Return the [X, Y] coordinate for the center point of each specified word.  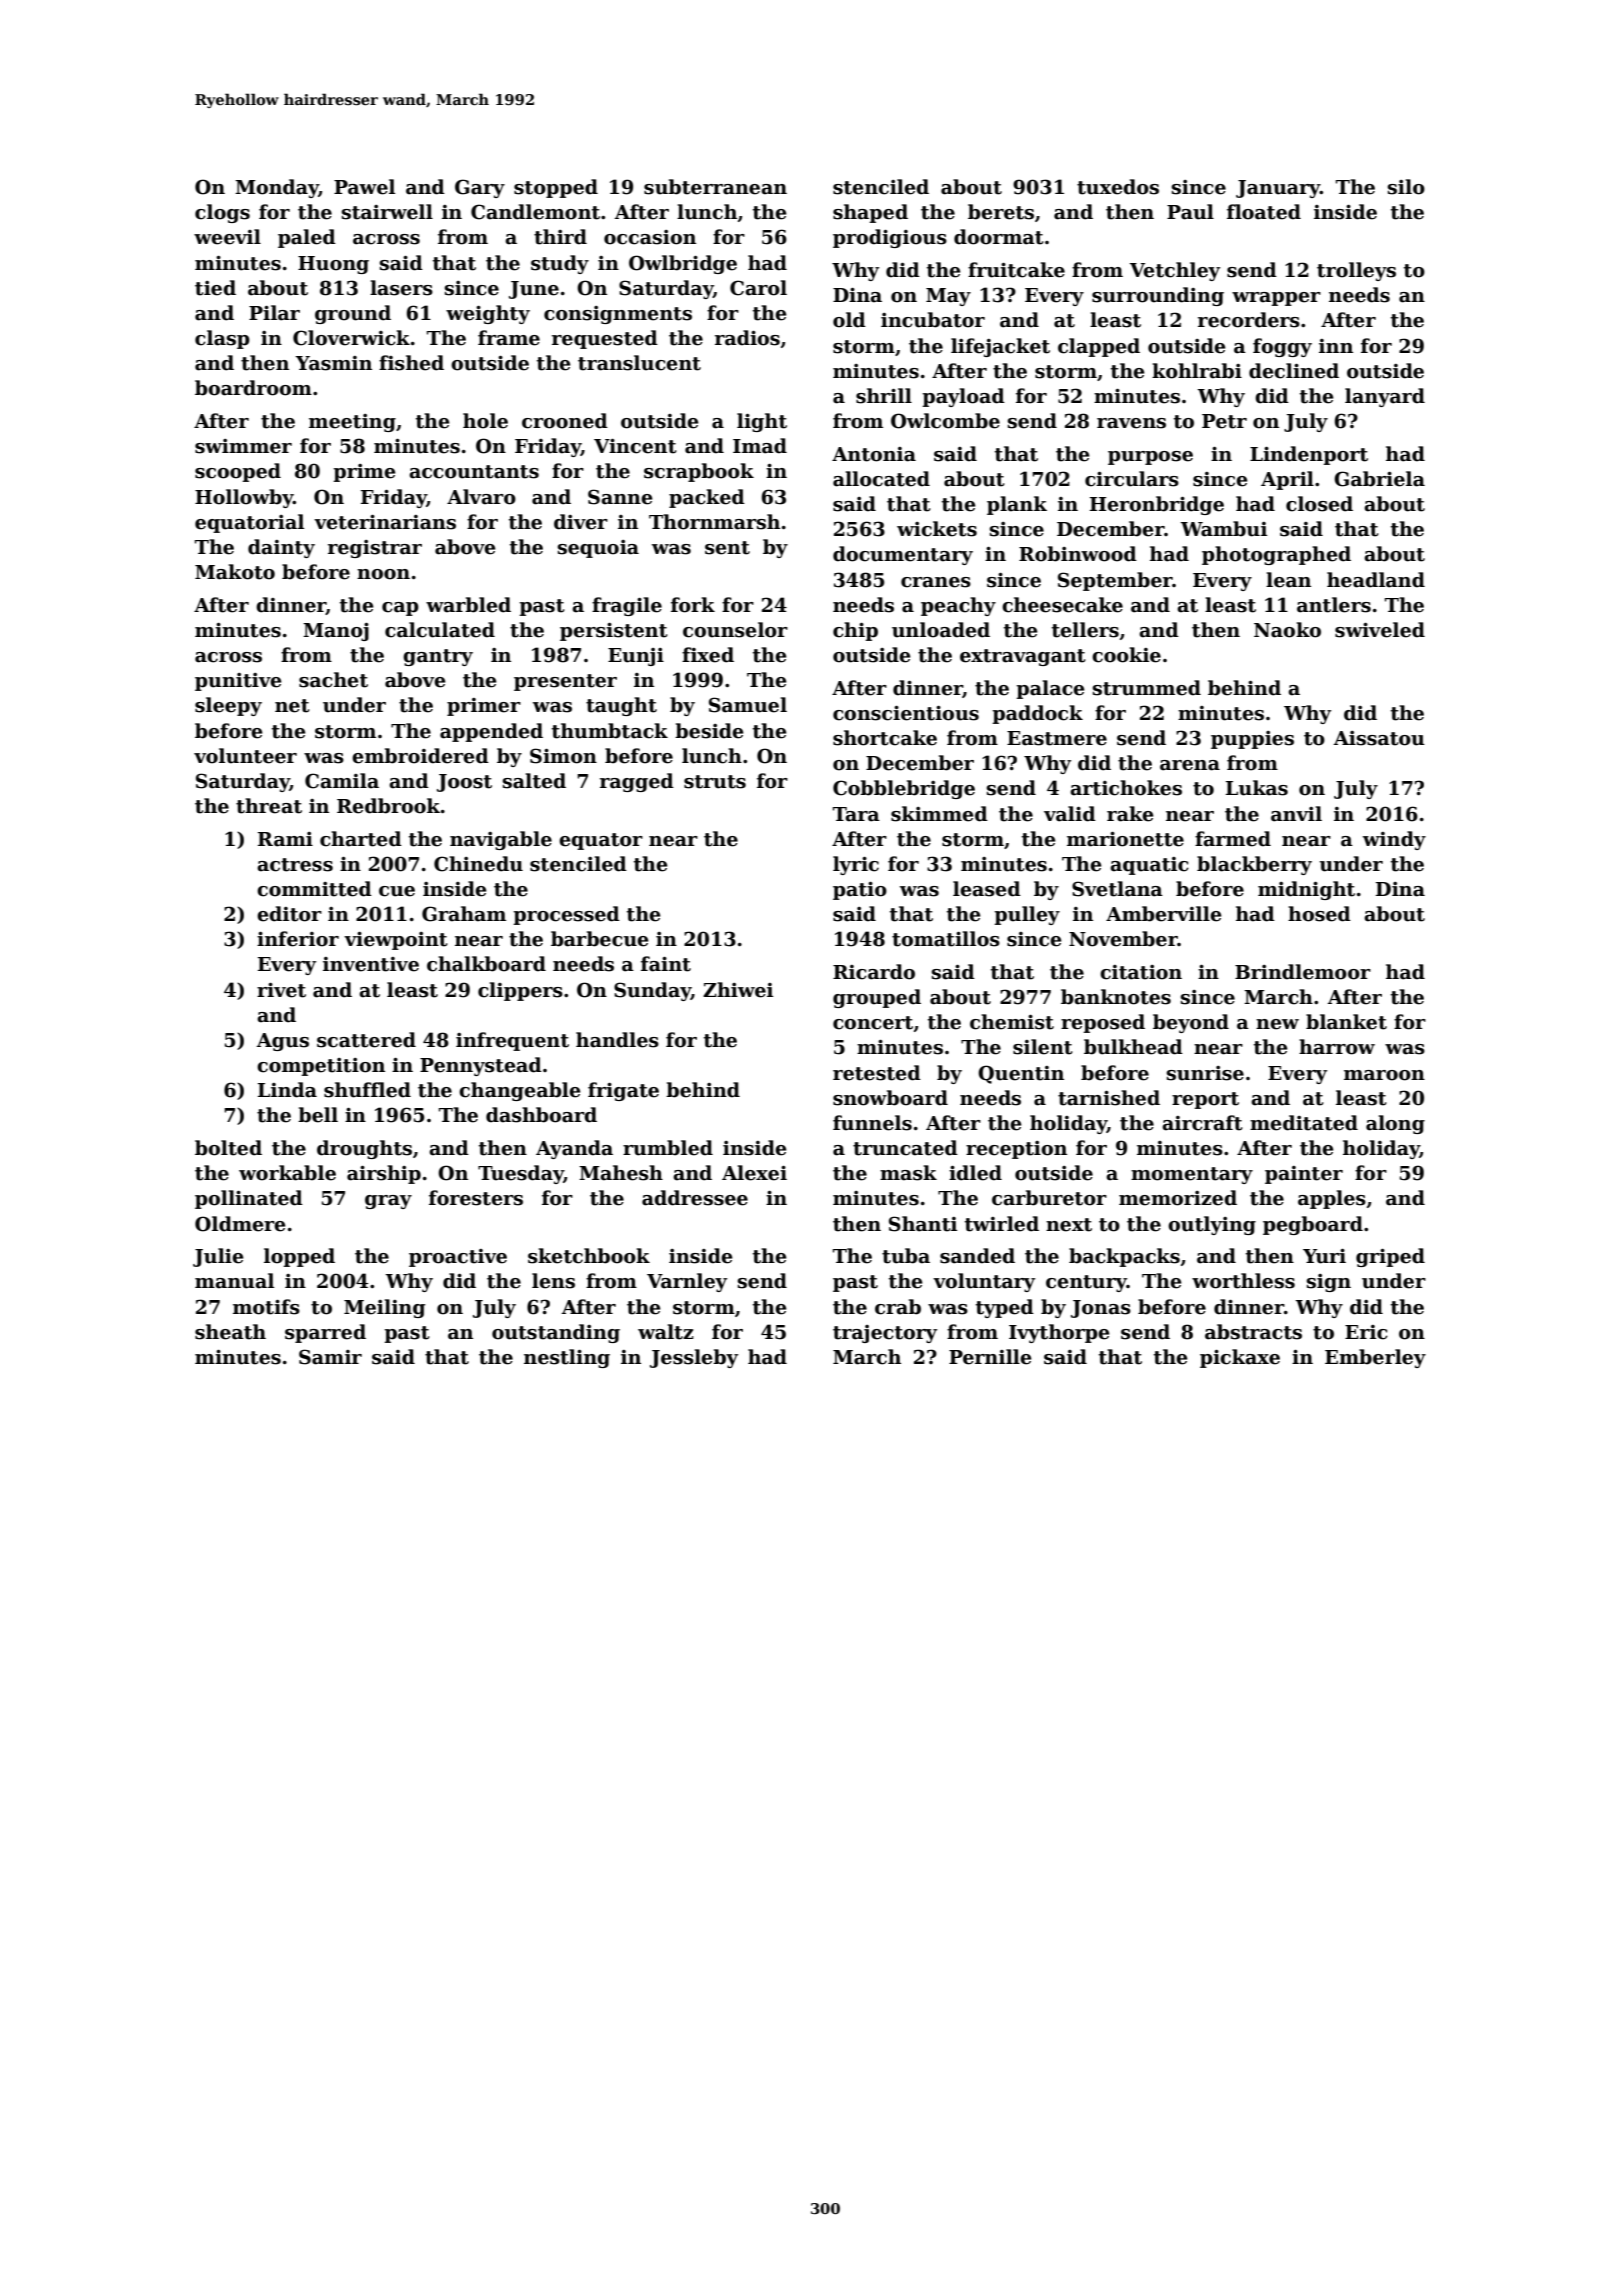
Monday [277, 188]
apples [1332, 1199]
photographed [1276, 555]
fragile [627, 606]
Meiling [384, 1308]
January [1278, 189]
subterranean [715, 187]
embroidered [420, 756]
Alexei [754, 1173]
